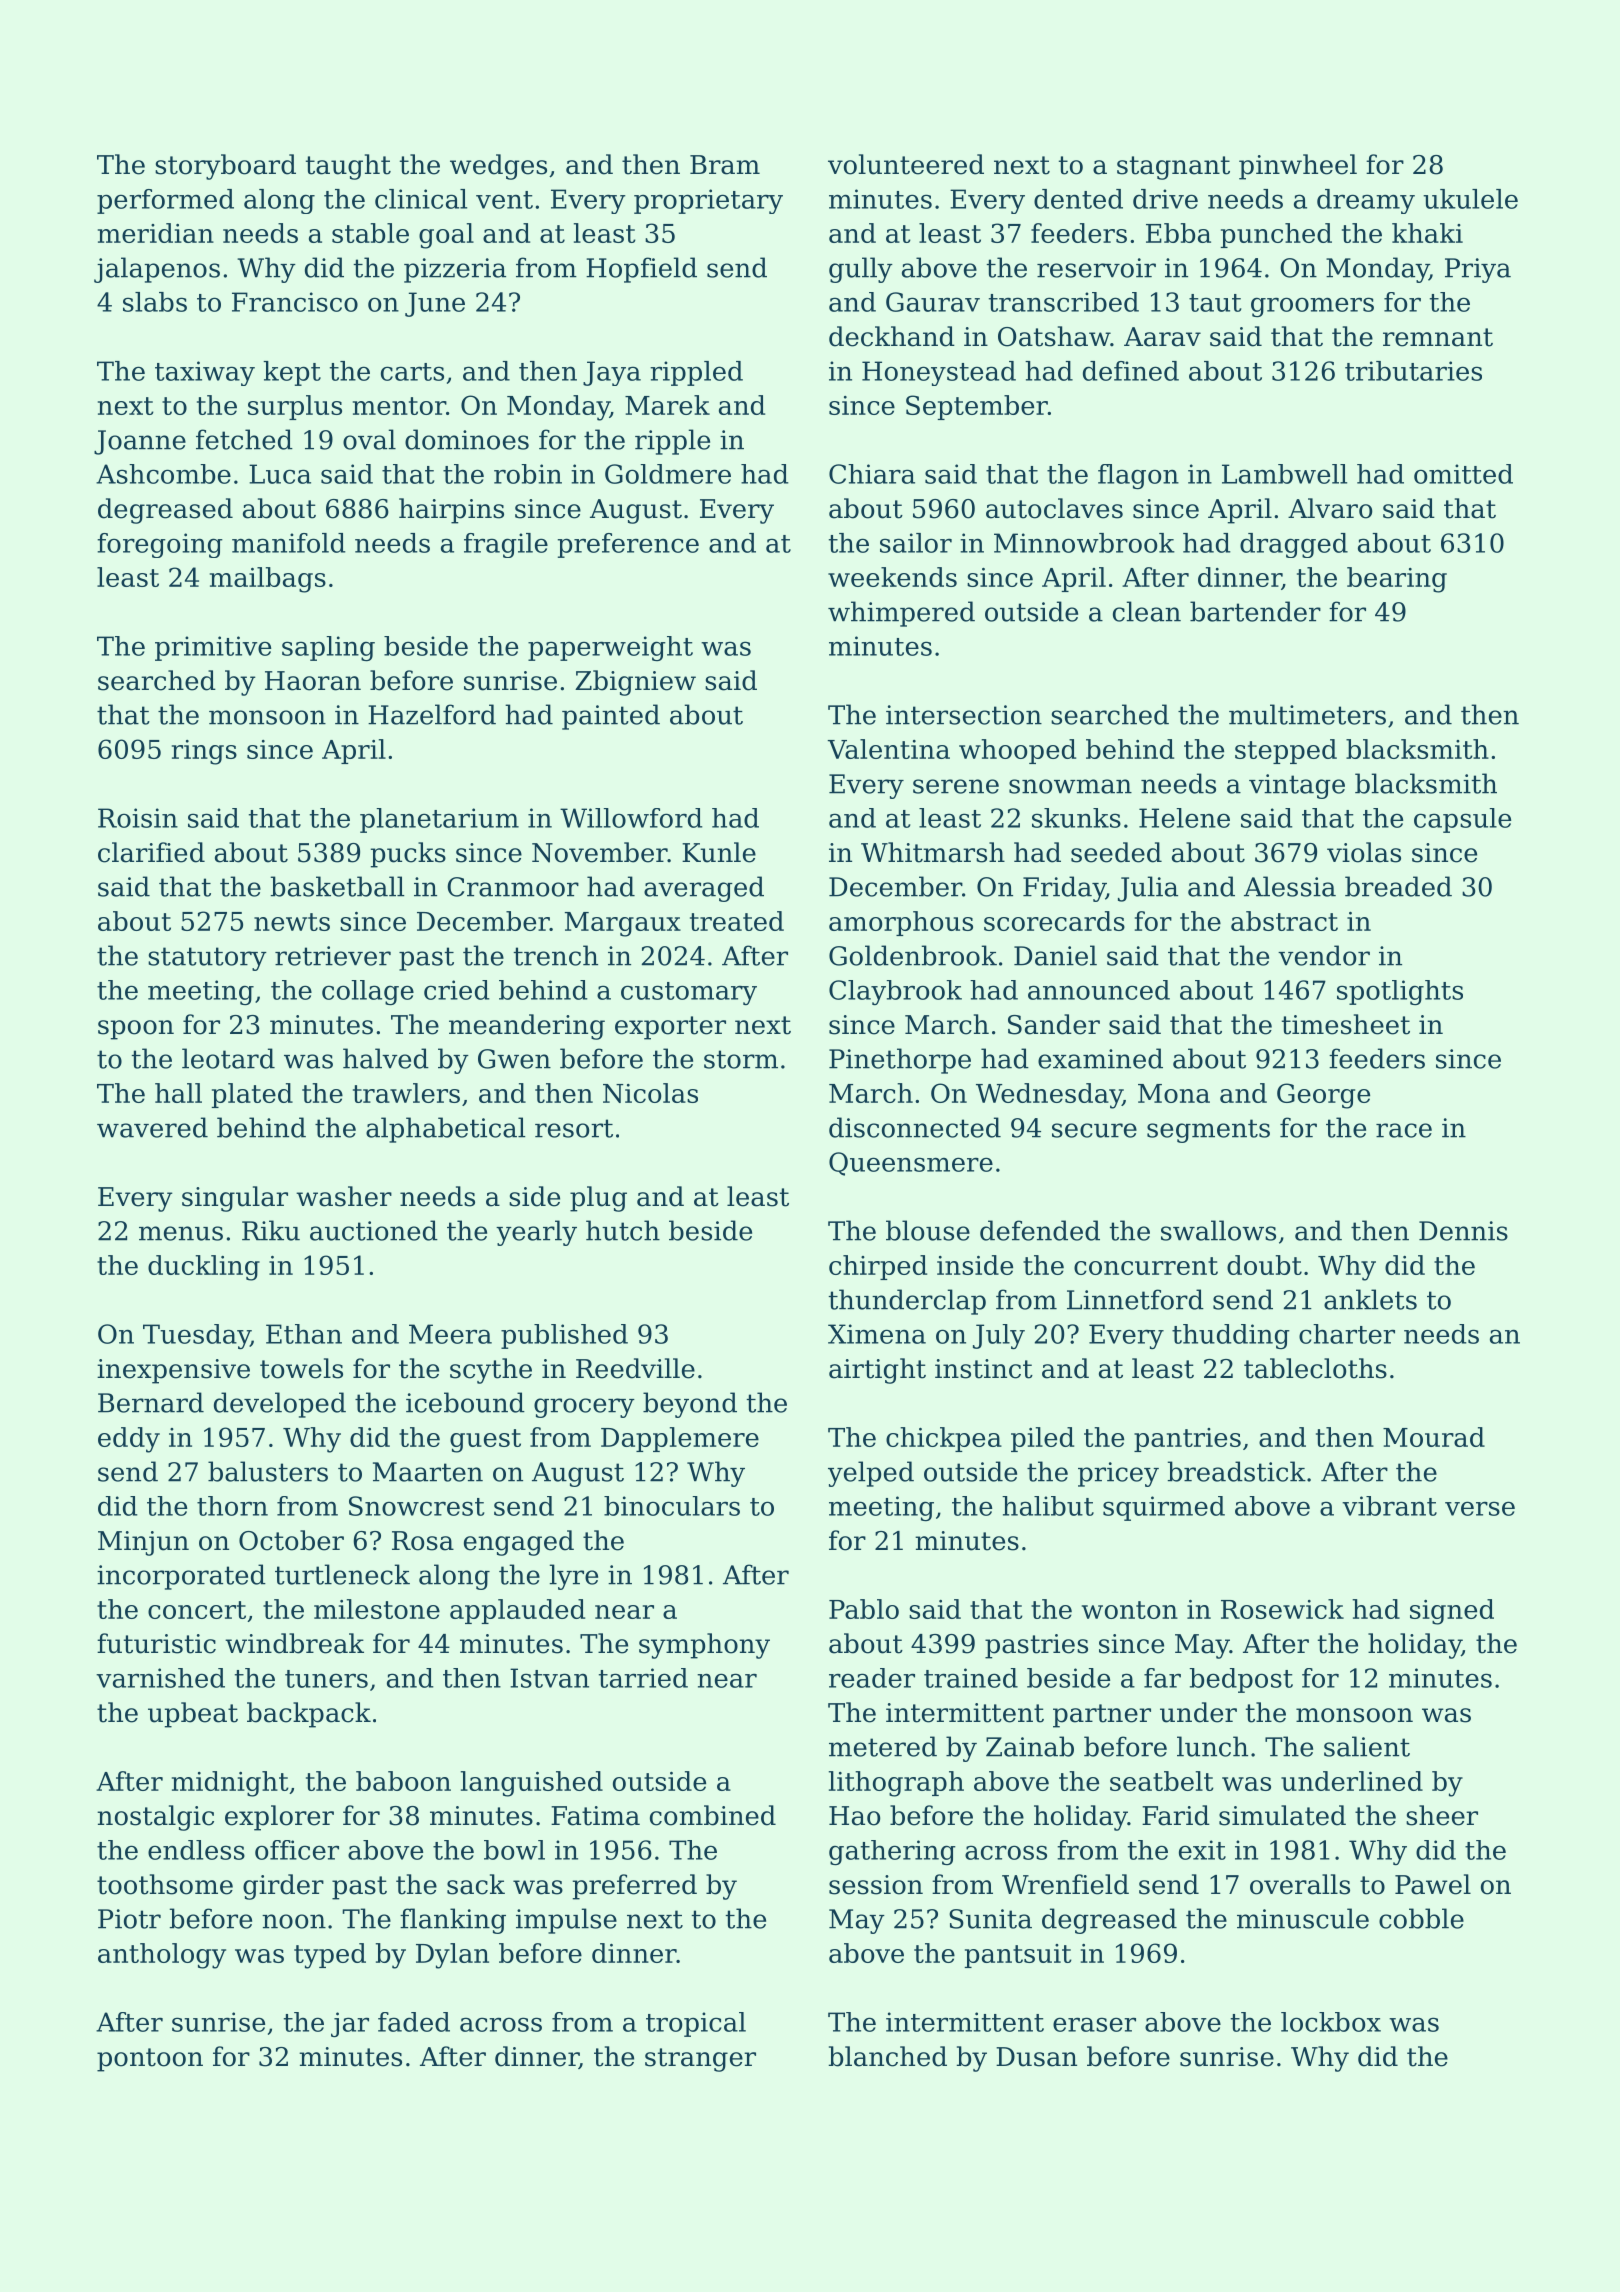 This screenshot has height=2292, width=1620. What do you see at coordinates (725, 165) in the screenshot?
I see `Bram` at bounding box center [725, 165].
